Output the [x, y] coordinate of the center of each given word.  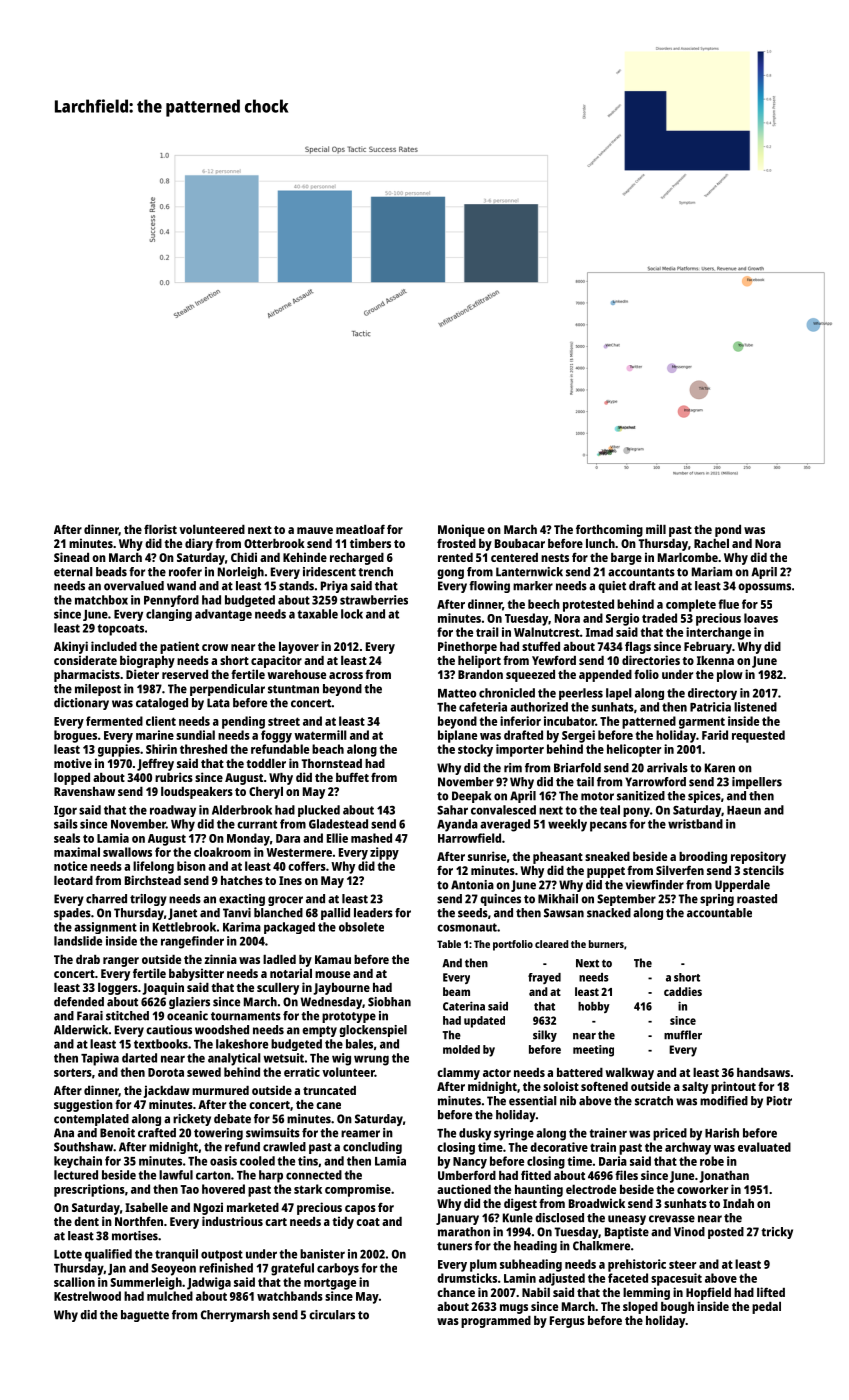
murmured [220, 1090]
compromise [358, 1190]
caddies [683, 991]
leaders [373, 913]
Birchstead [153, 880]
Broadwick [597, 1203]
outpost [222, 1256]
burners [606, 944]
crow [215, 647]
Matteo [457, 693]
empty [319, 1031]
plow [730, 676]
